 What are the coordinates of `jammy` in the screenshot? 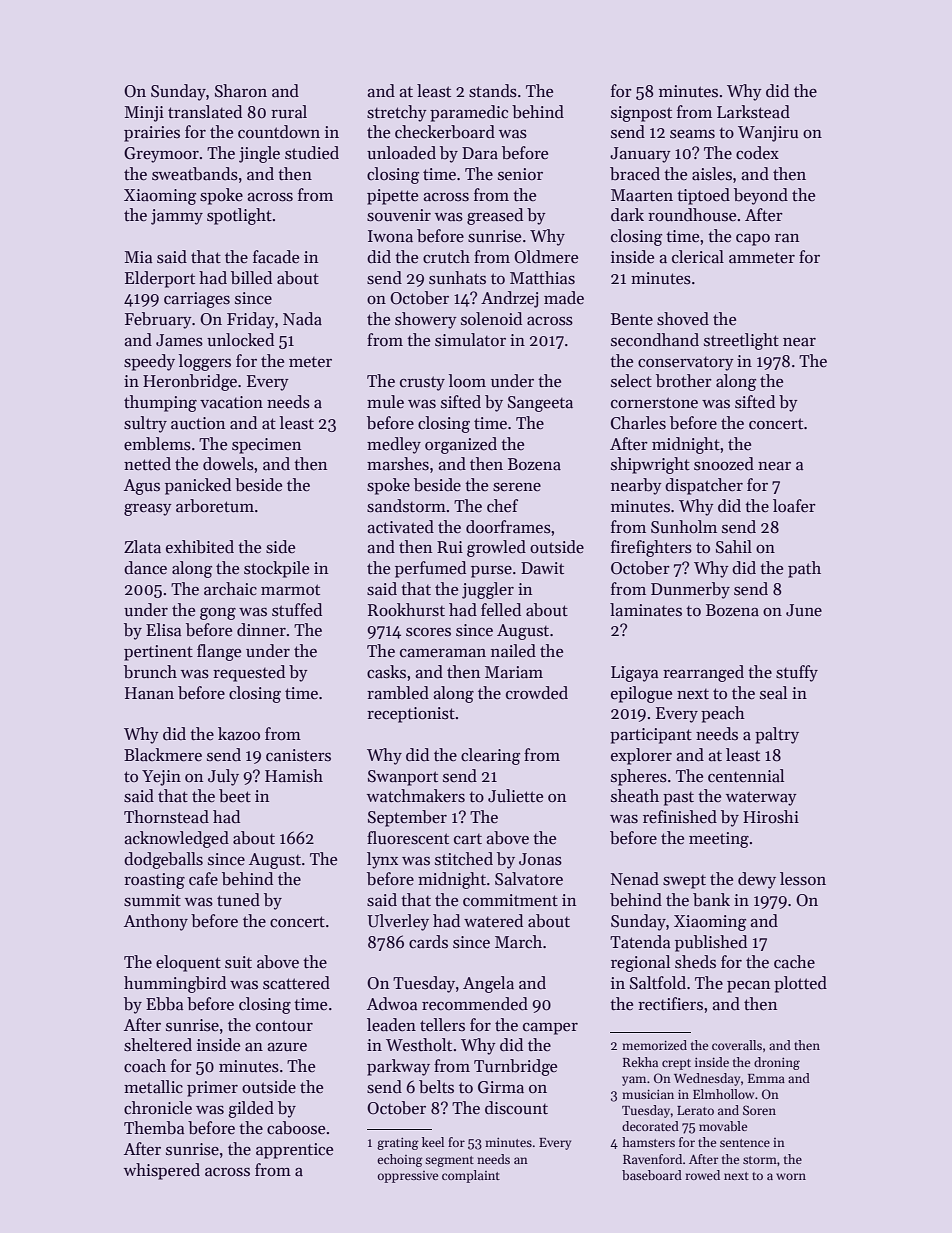 It's located at (177, 217).
